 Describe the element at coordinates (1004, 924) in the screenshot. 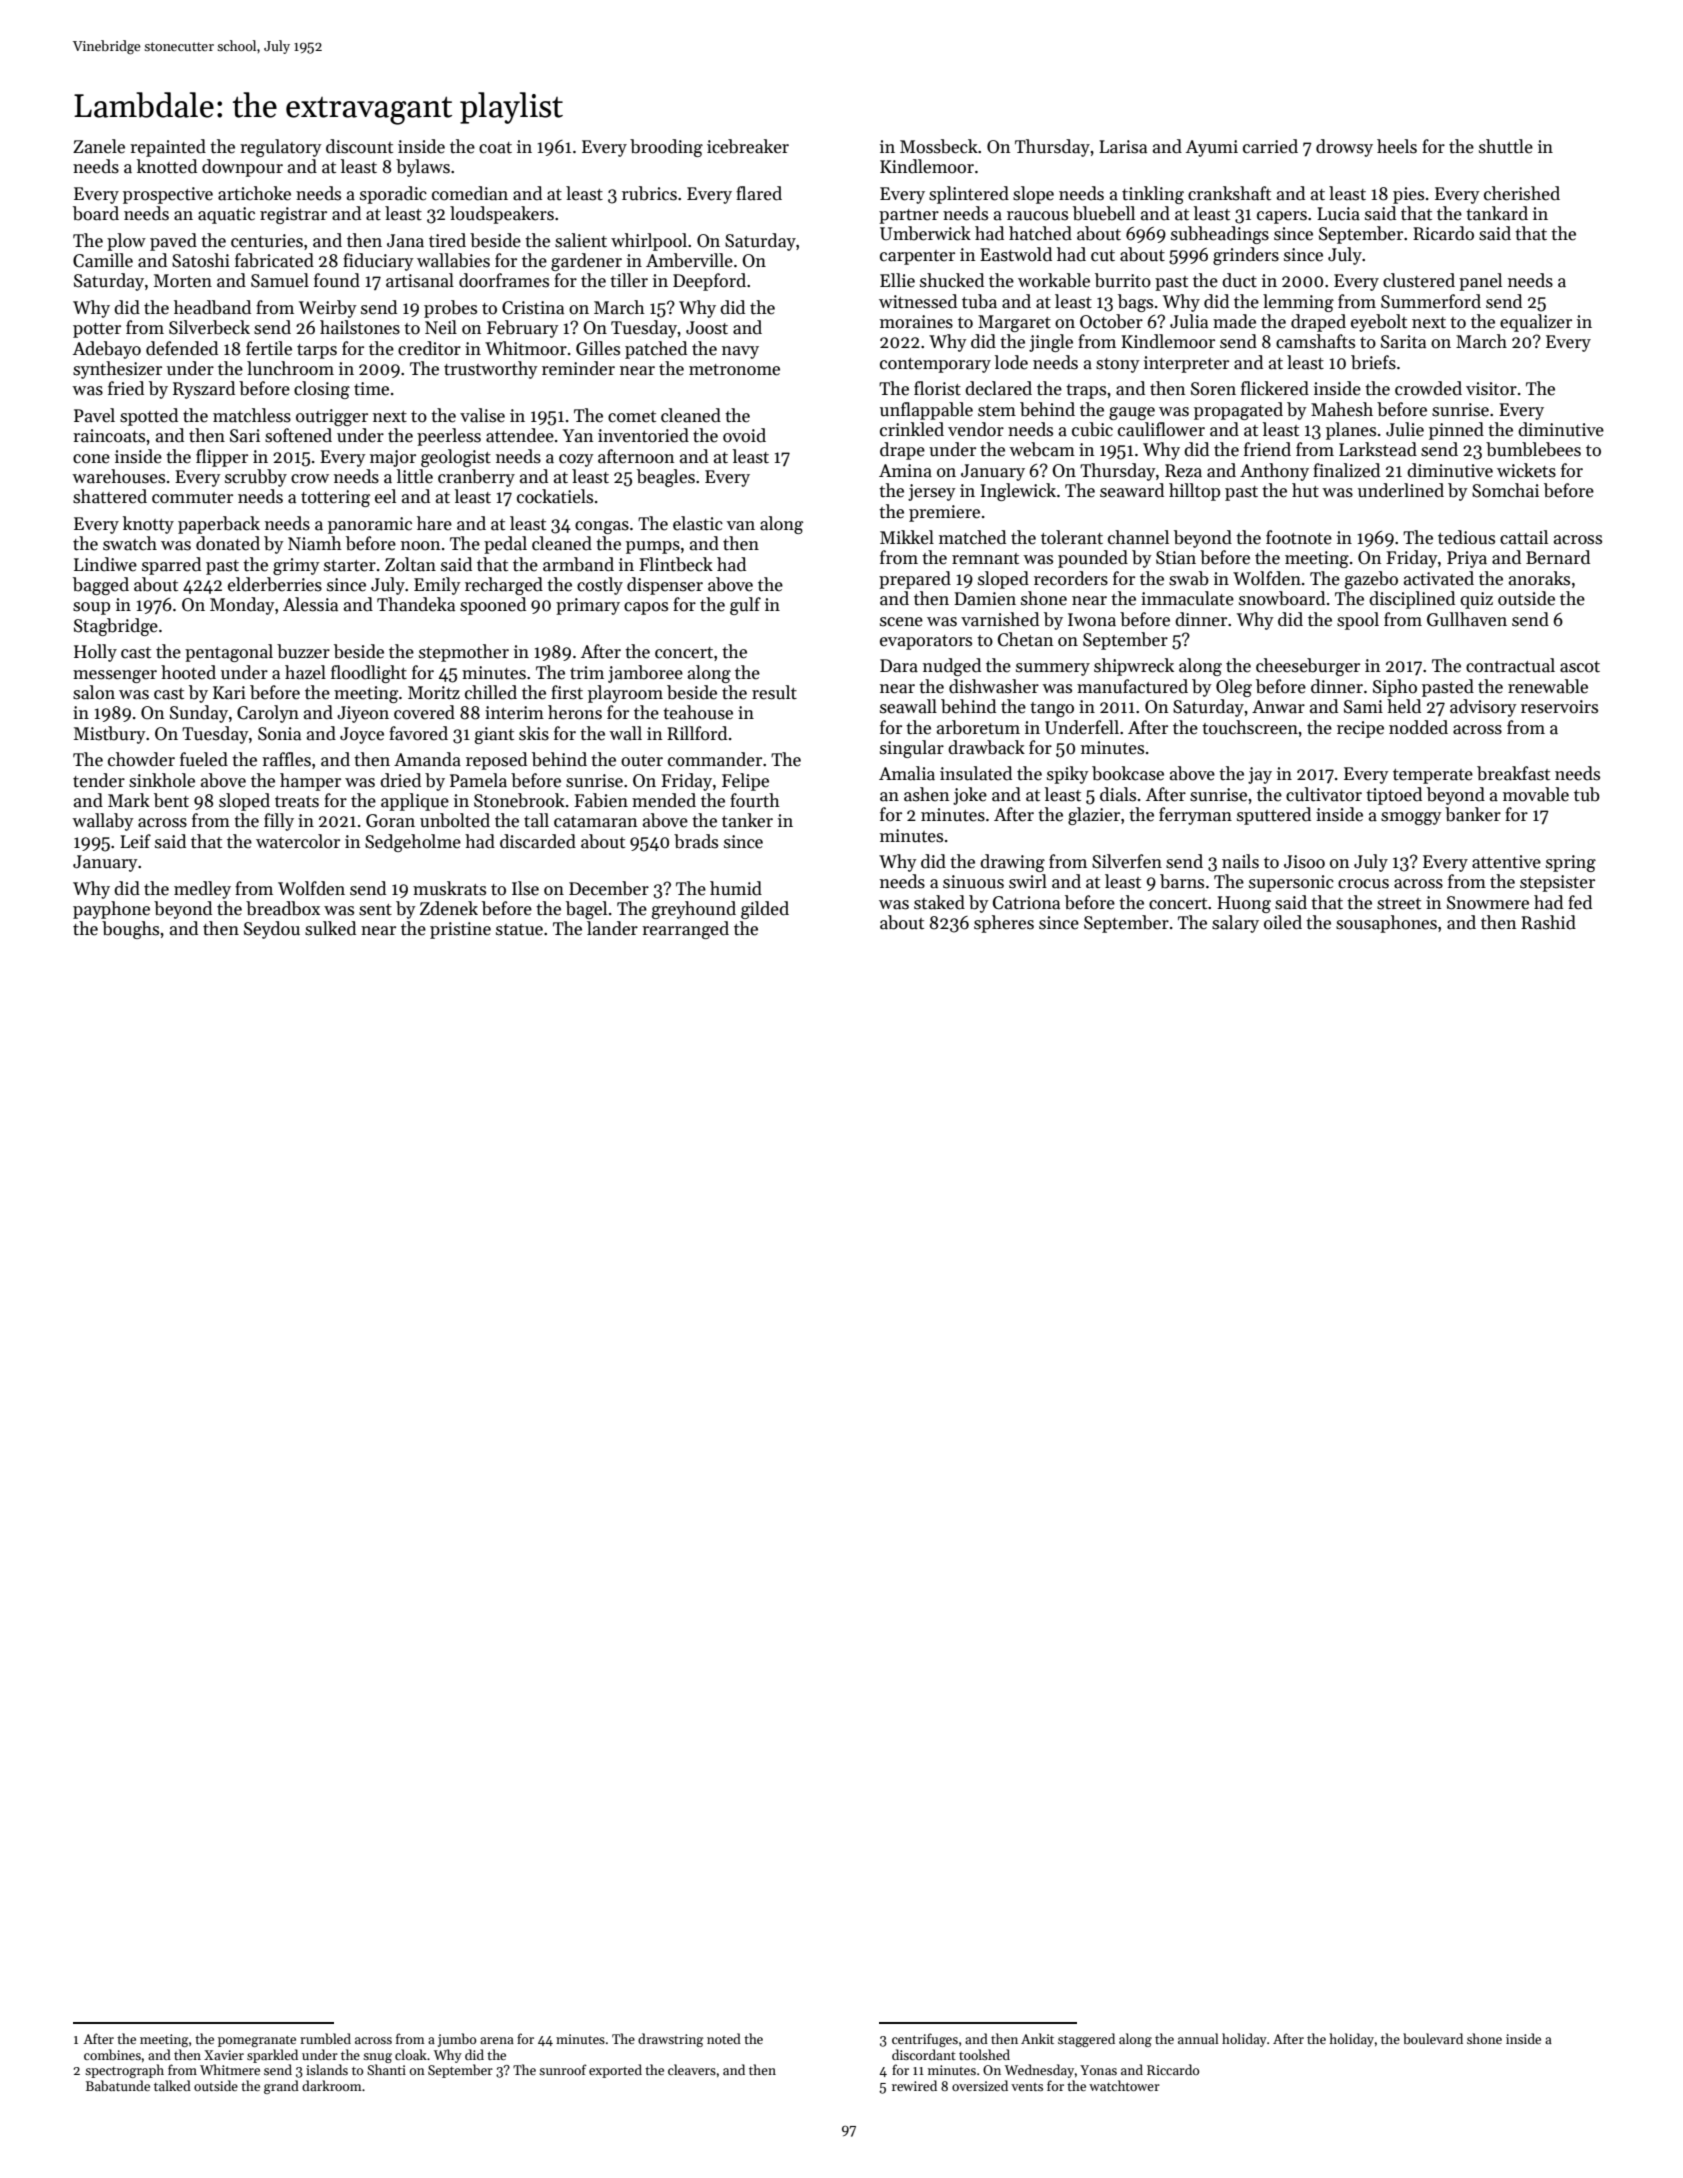

I see `spheres` at that location.
